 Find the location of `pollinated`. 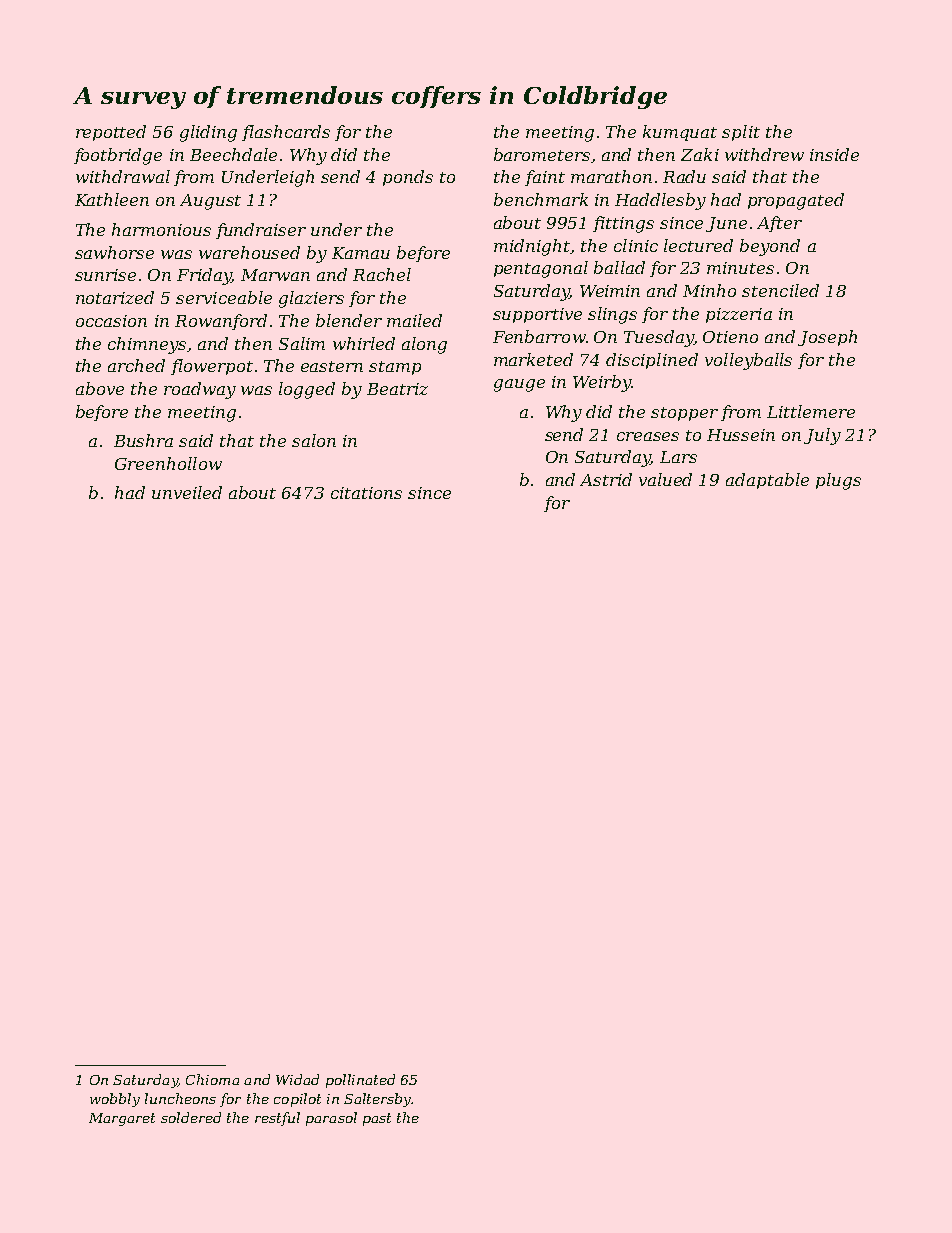

pollinated is located at coordinates (360, 1081).
